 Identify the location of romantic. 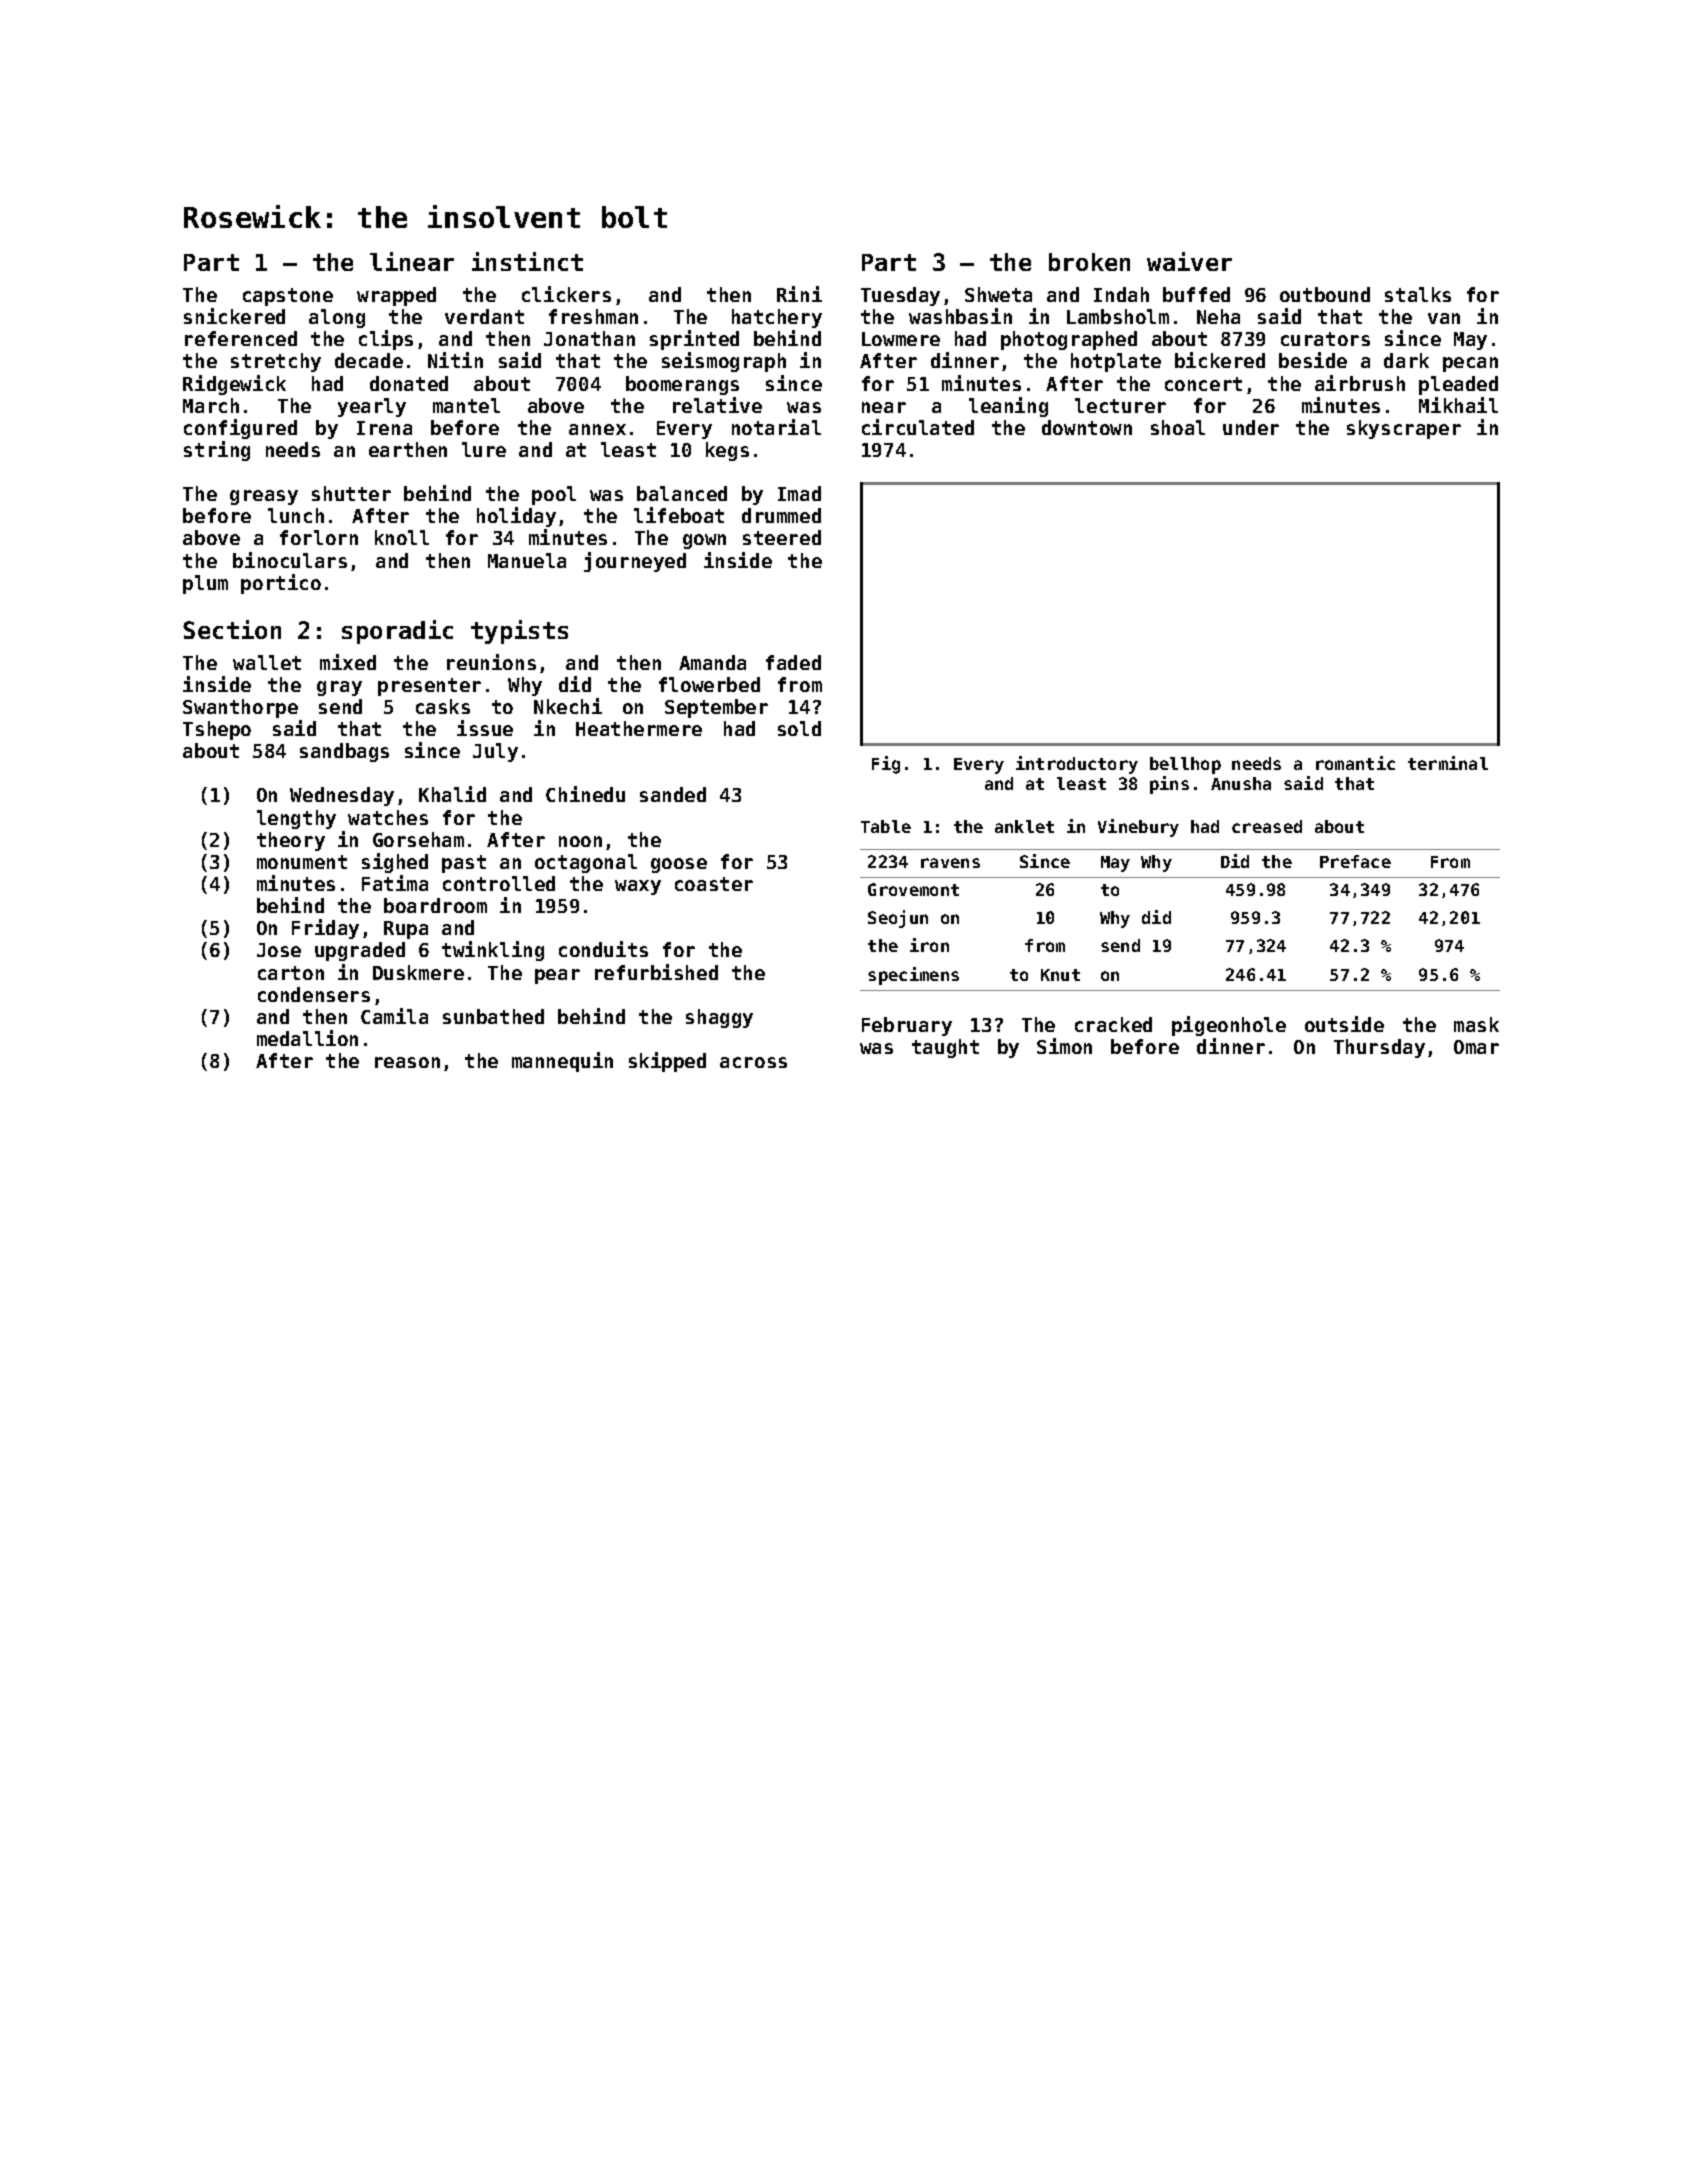
(1355, 763).
